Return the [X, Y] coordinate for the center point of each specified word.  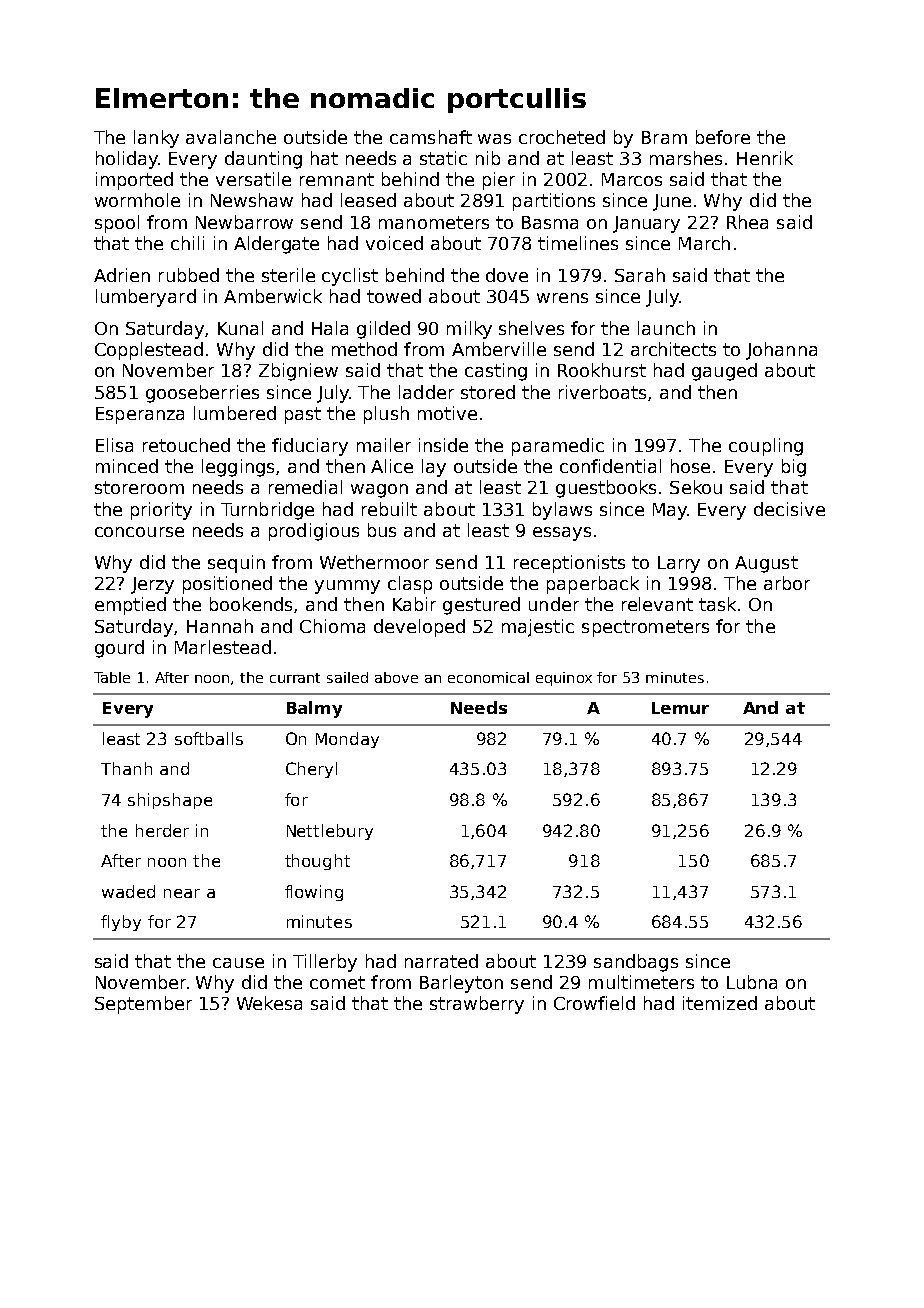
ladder [426, 392]
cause [238, 963]
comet [337, 982]
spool [117, 224]
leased [368, 200]
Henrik [765, 158]
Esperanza [140, 415]
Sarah [640, 275]
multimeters [641, 982]
